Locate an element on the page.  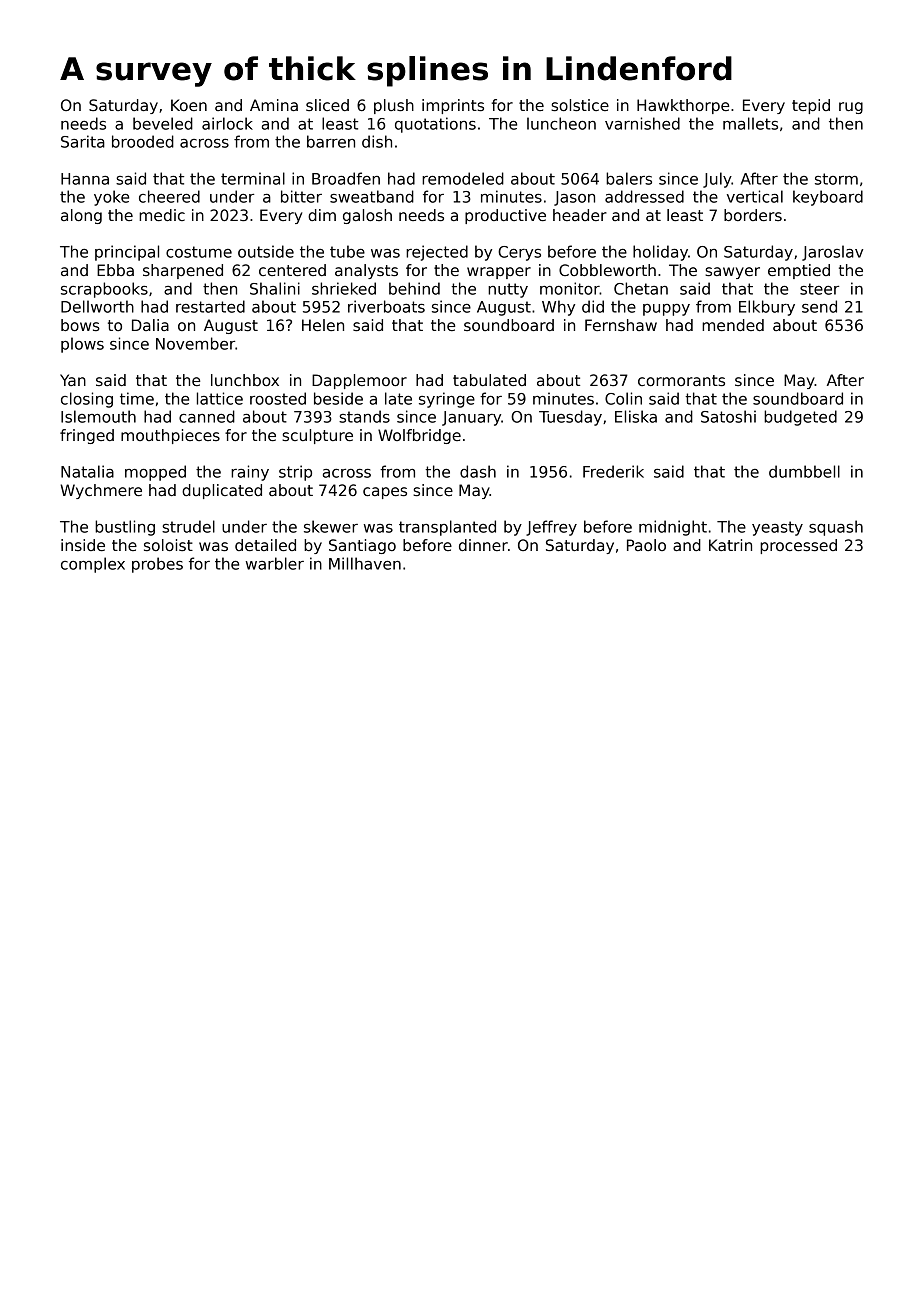
airlock is located at coordinates (227, 123).
